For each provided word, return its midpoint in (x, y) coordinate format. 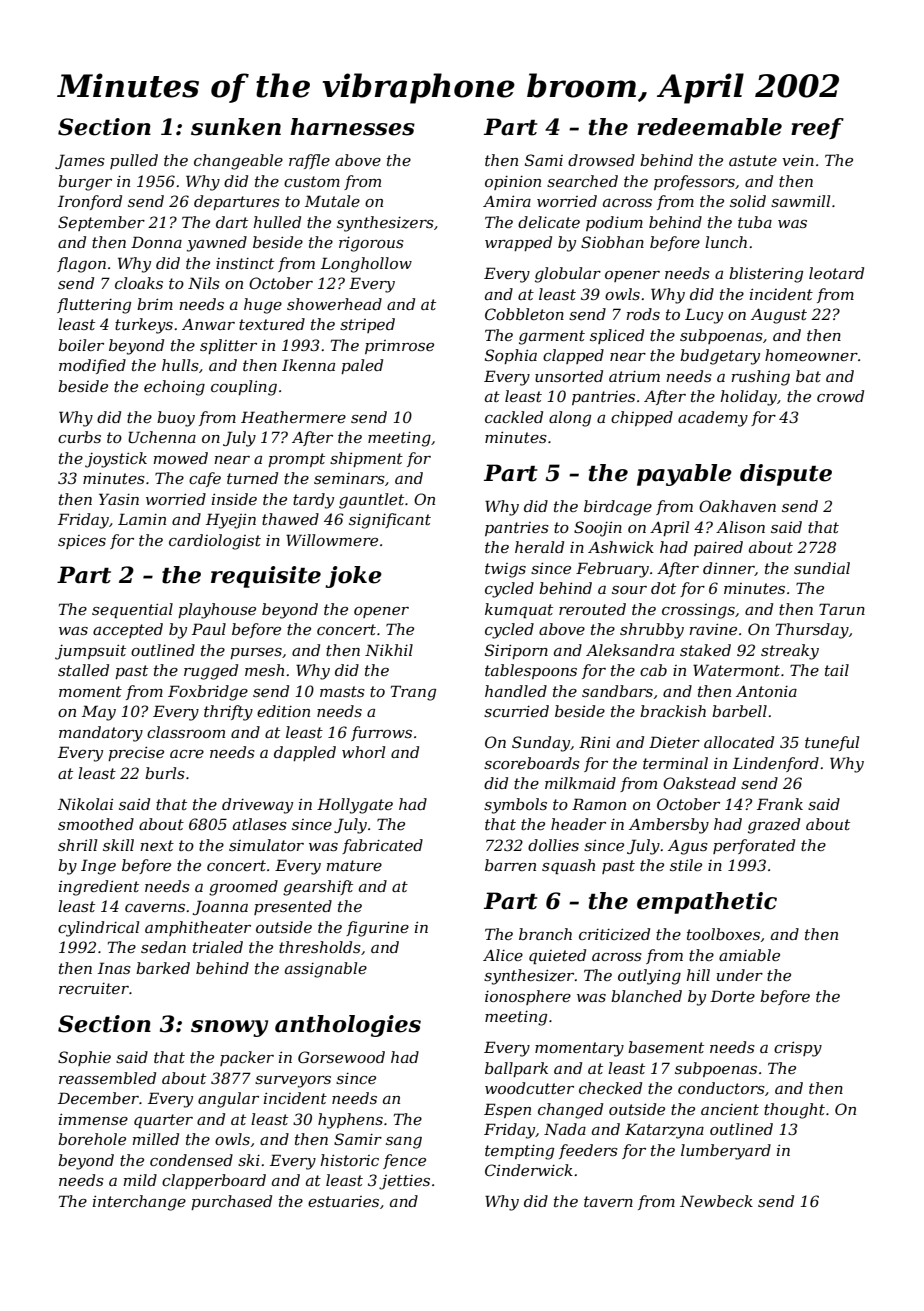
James (80, 161)
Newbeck (716, 1201)
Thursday (812, 631)
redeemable (709, 127)
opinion (513, 183)
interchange (139, 1203)
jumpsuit (90, 652)
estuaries (343, 1201)
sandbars (617, 691)
